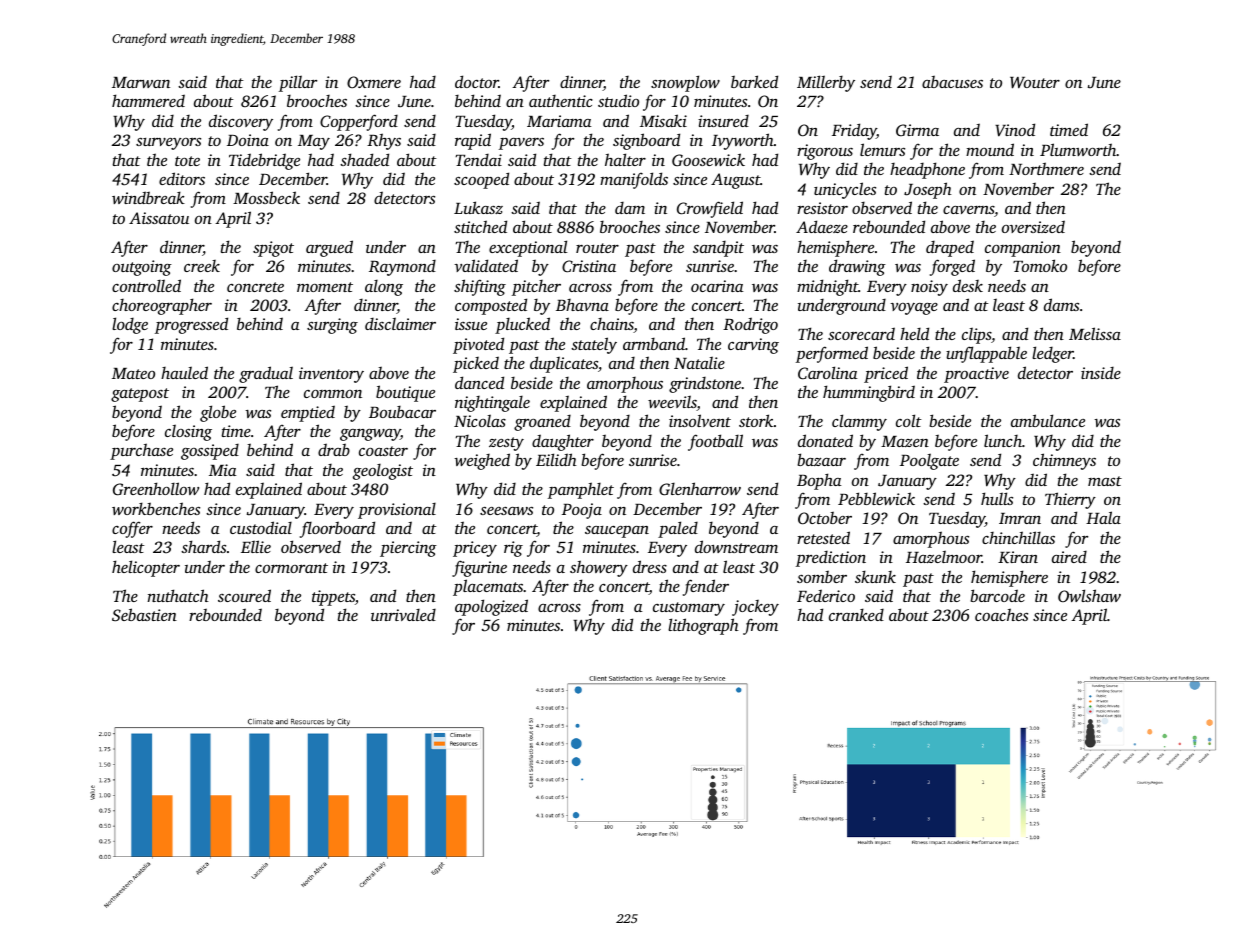  Describe the element at coordinates (130, 325) in the screenshot. I see `lodge` at that location.
